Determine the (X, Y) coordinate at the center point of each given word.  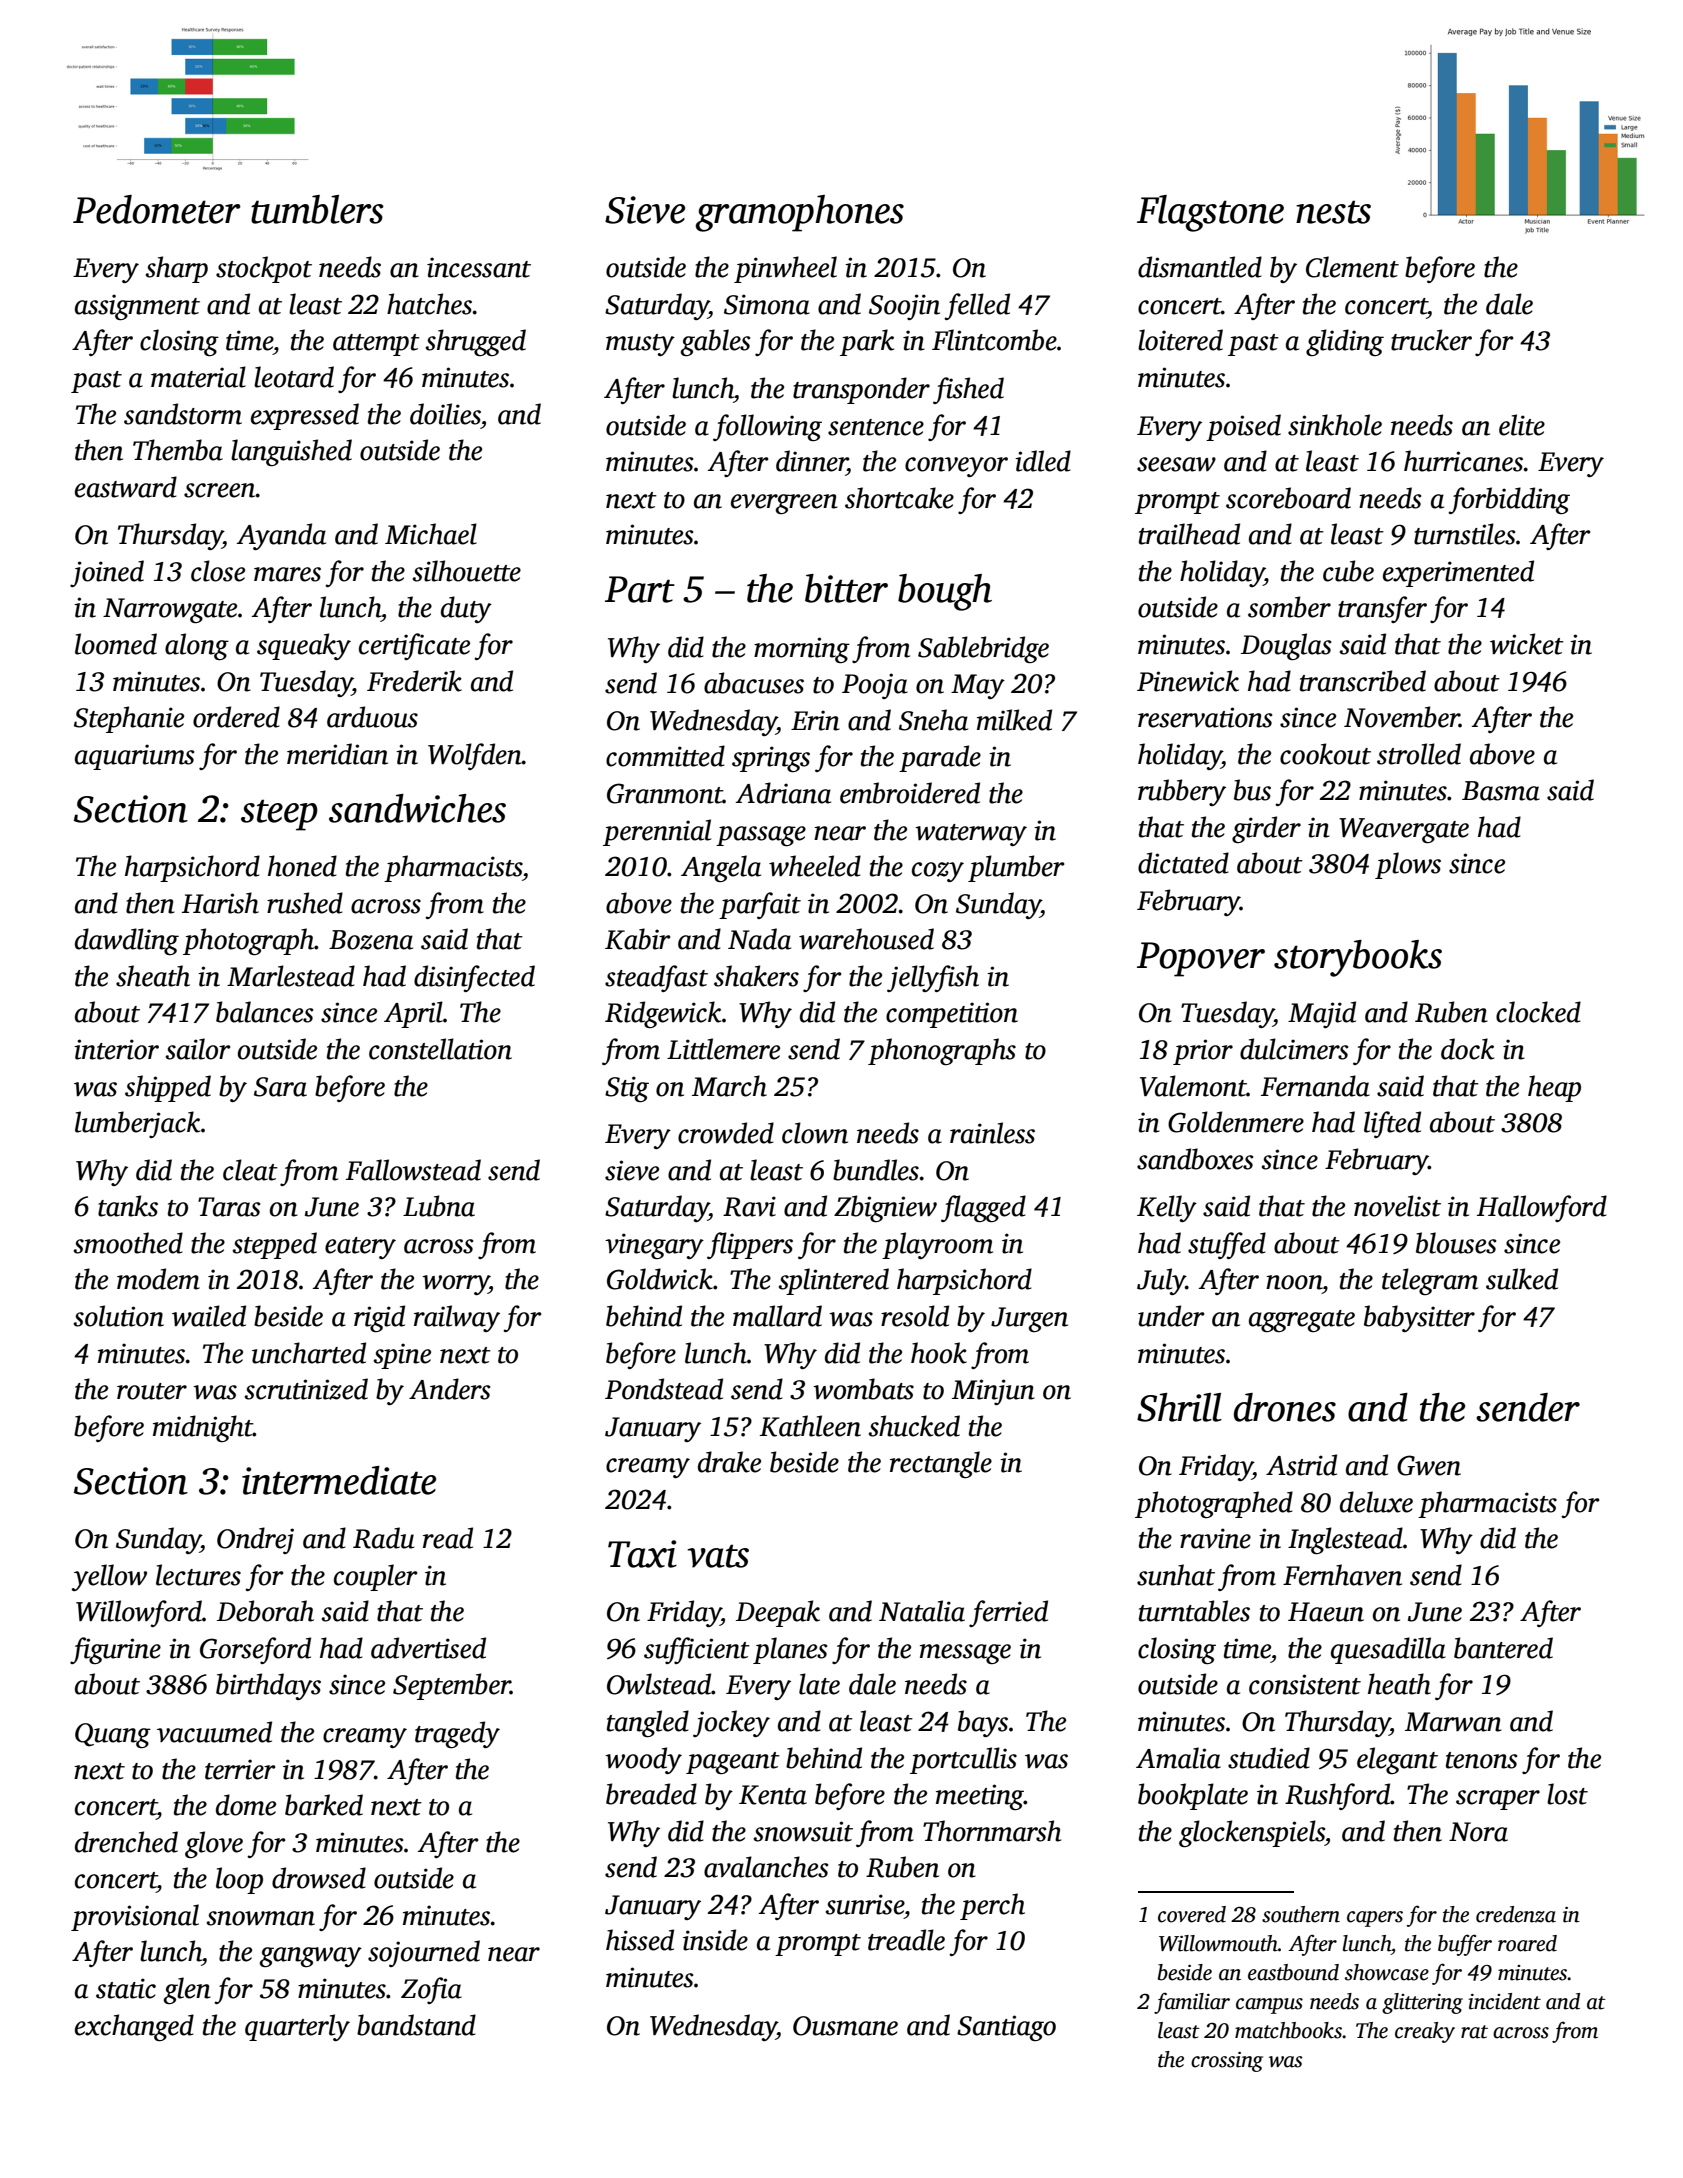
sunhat (1176, 1575)
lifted (1392, 1124)
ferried (1008, 1613)
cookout (1325, 754)
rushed (305, 903)
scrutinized (306, 1389)
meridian (337, 754)
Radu (384, 1538)
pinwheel (785, 269)
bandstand (416, 2025)
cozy (938, 872)
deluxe (1376, 1502)
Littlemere (723, 1049)
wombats (863, 1389)
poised (1243, 427)
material (198, 377)
